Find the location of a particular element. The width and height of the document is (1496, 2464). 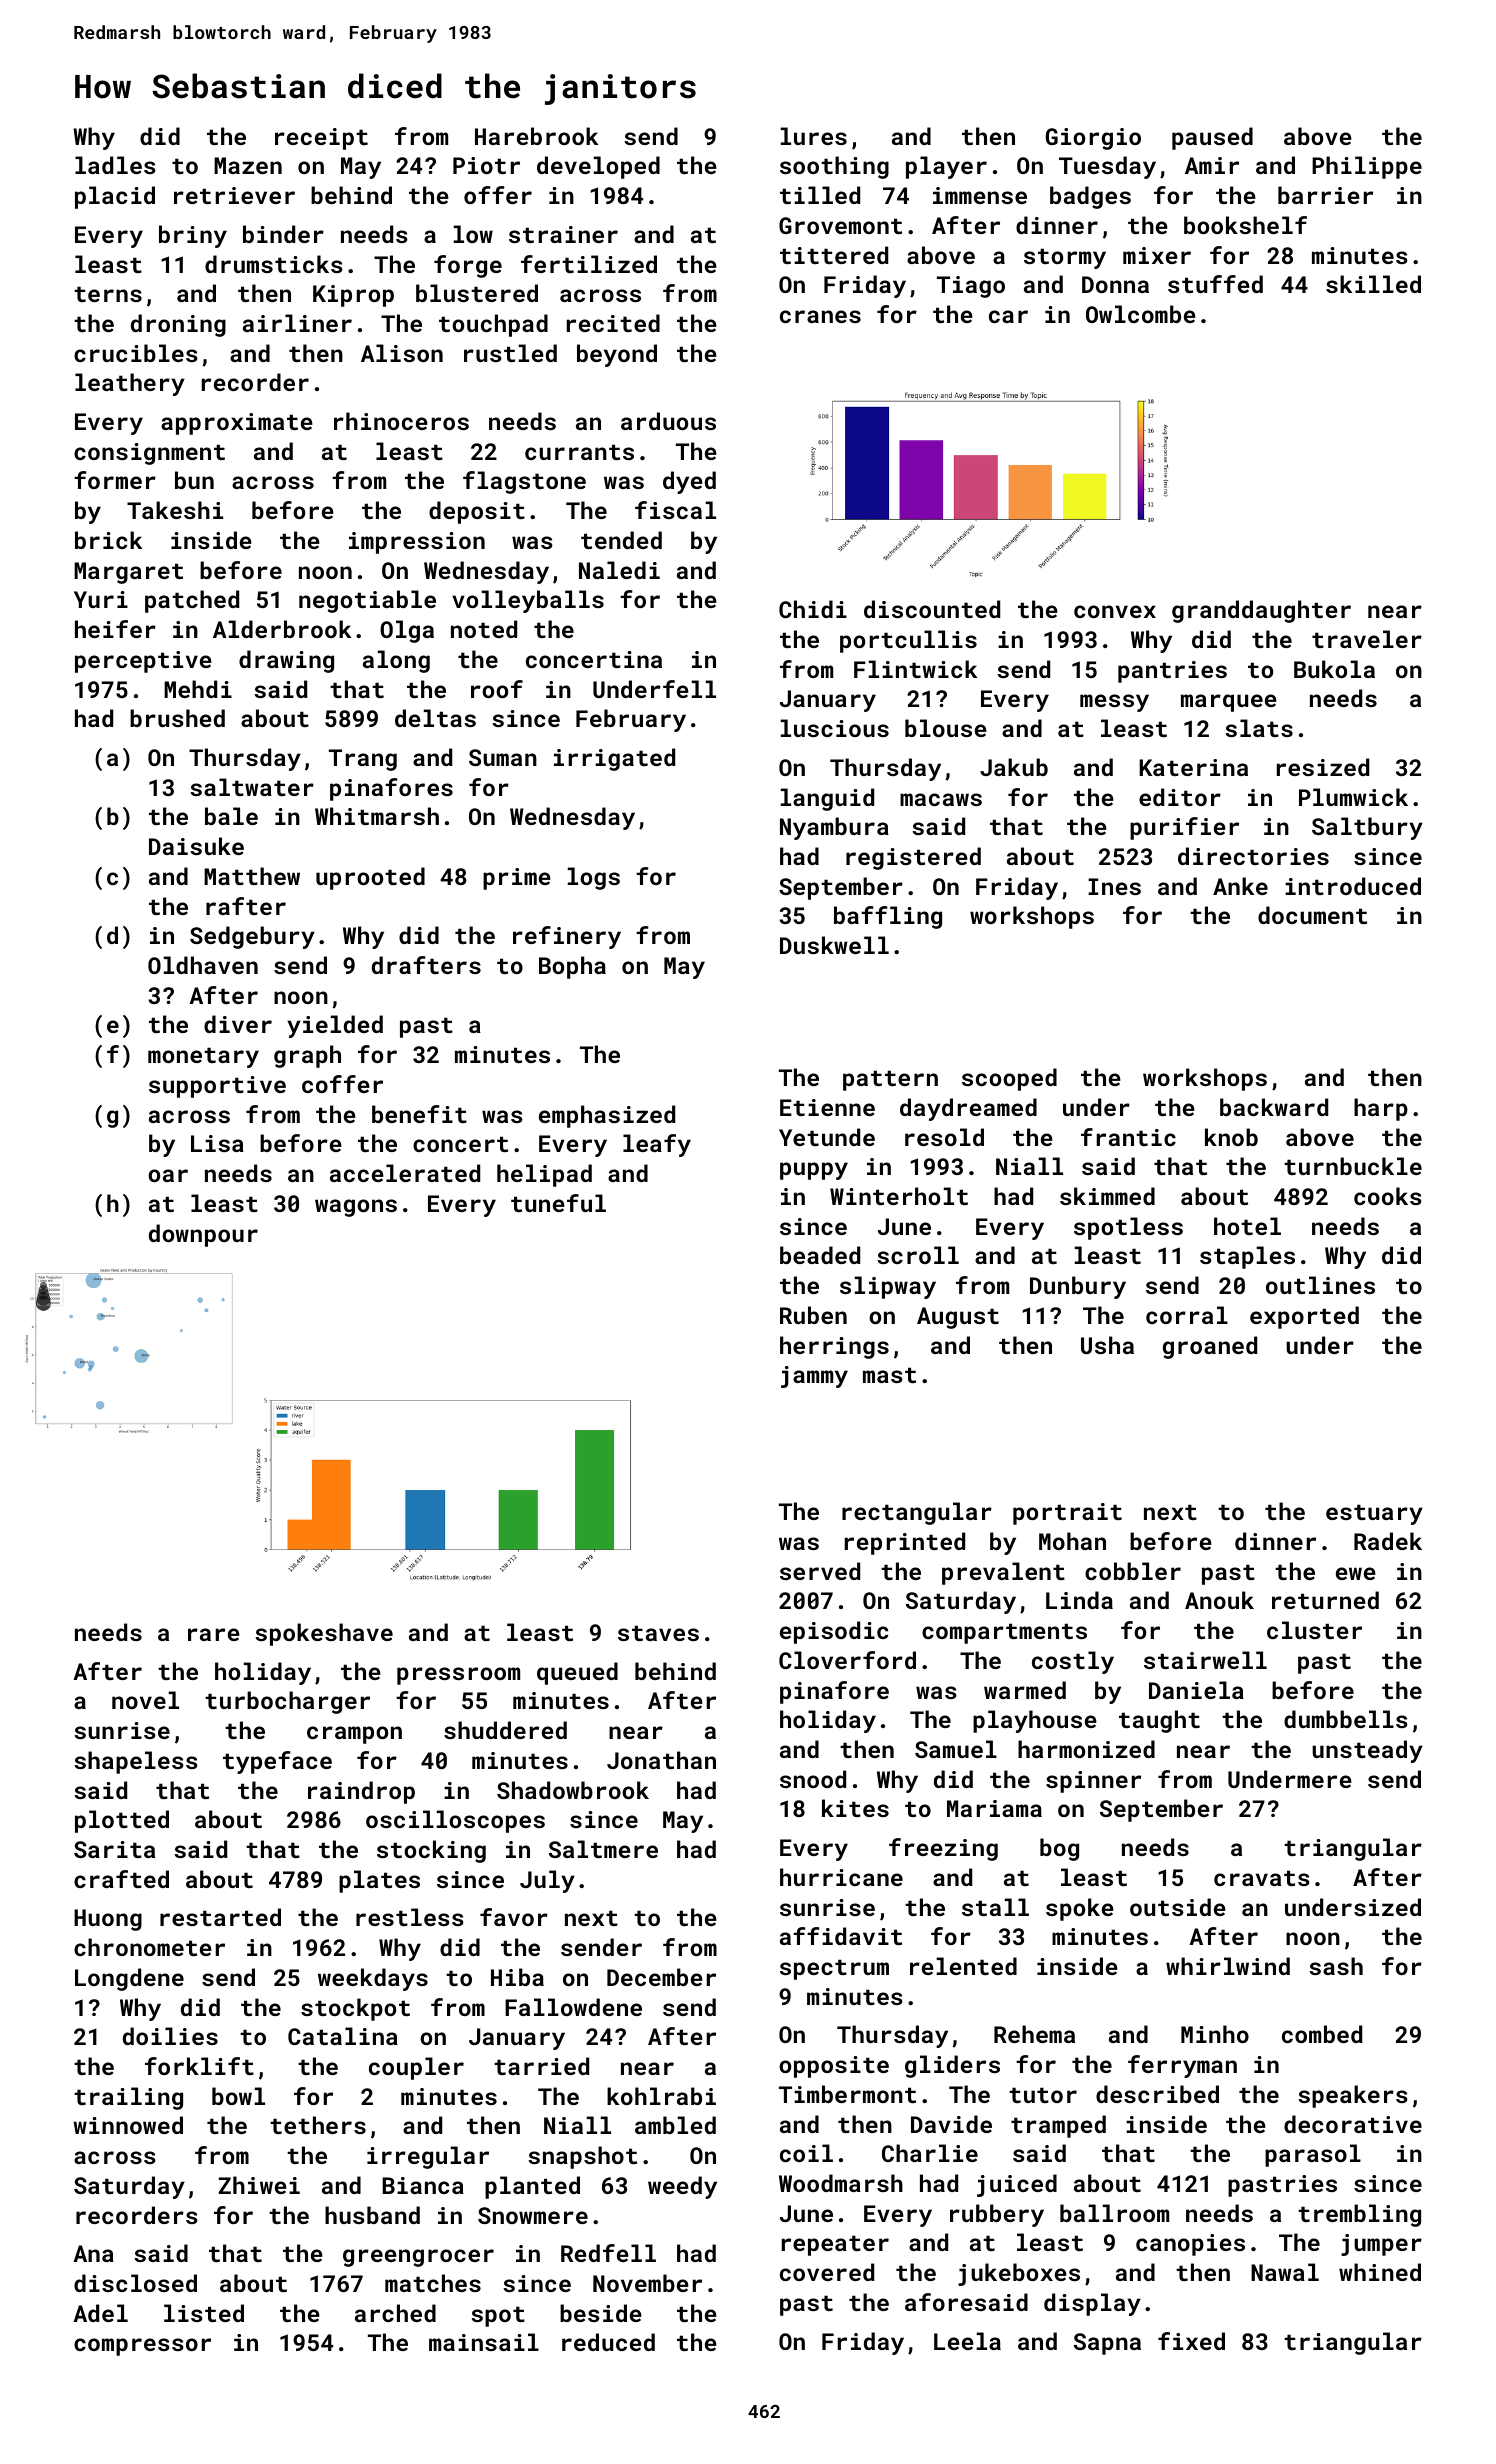

arduous is located at coordinates (668, 421).
